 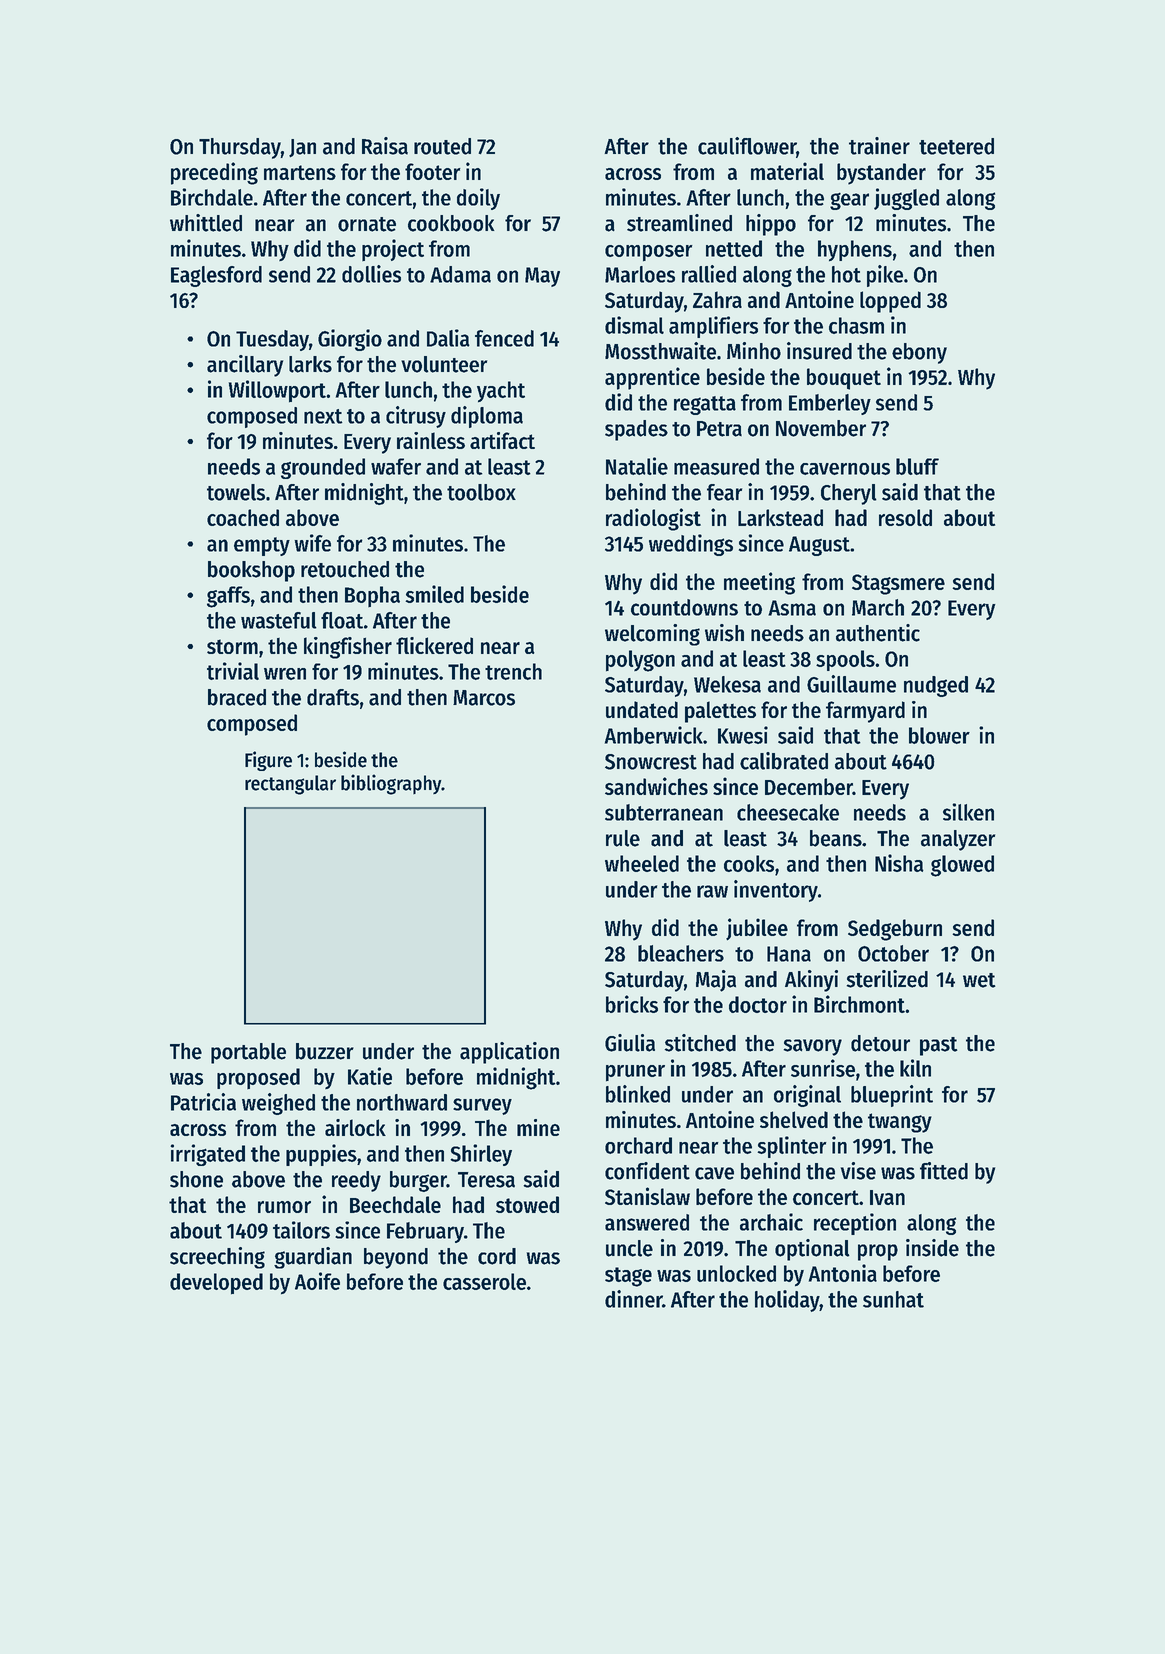 What do you see at coordinates (856, 325) in the image?
I see `chasm` at bounding box center [856, 325].
